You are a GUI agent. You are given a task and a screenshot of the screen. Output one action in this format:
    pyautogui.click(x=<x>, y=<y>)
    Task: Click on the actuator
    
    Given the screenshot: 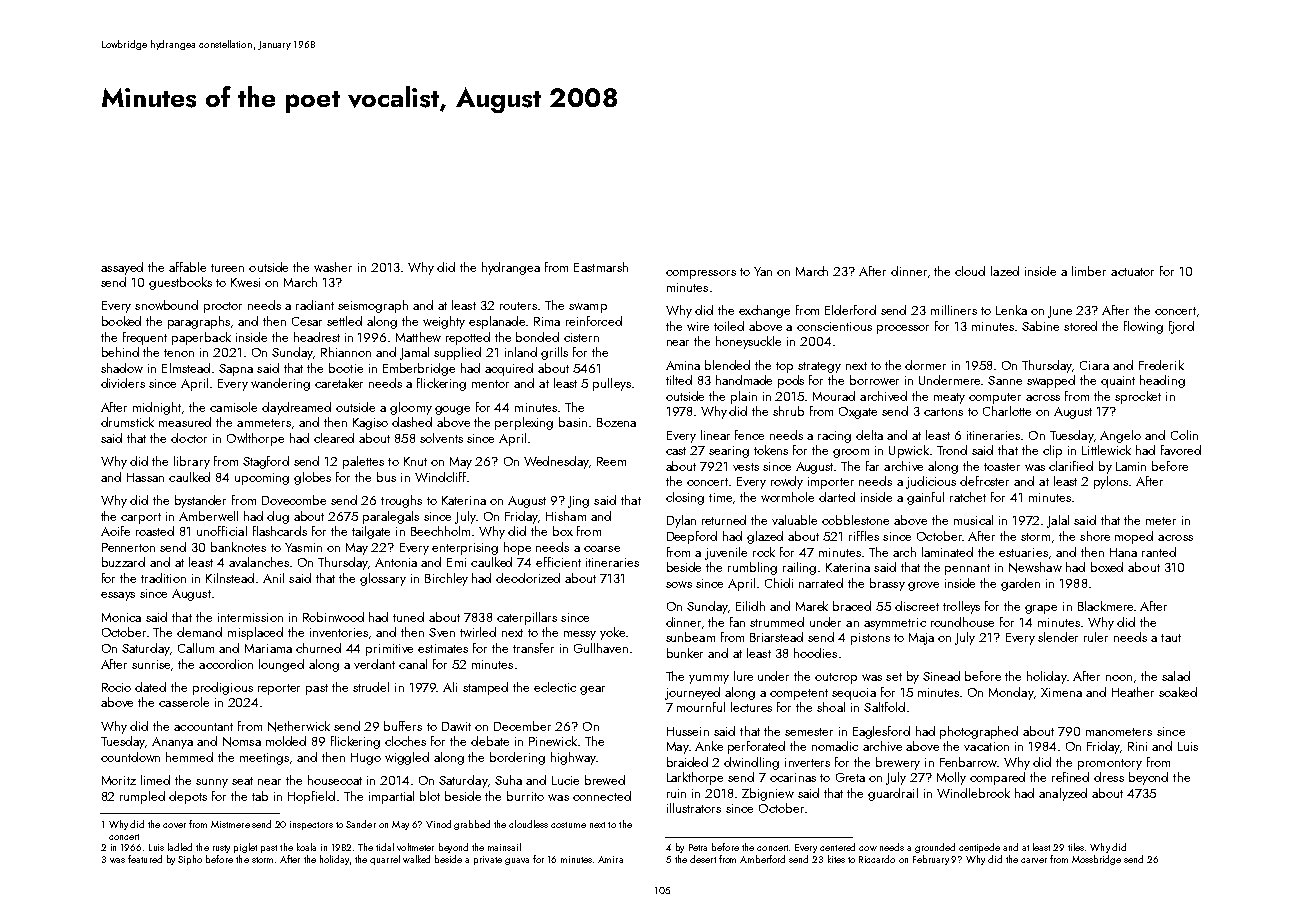 What is the action you would take?
    pyautogui.click(x=1132, y=272)
